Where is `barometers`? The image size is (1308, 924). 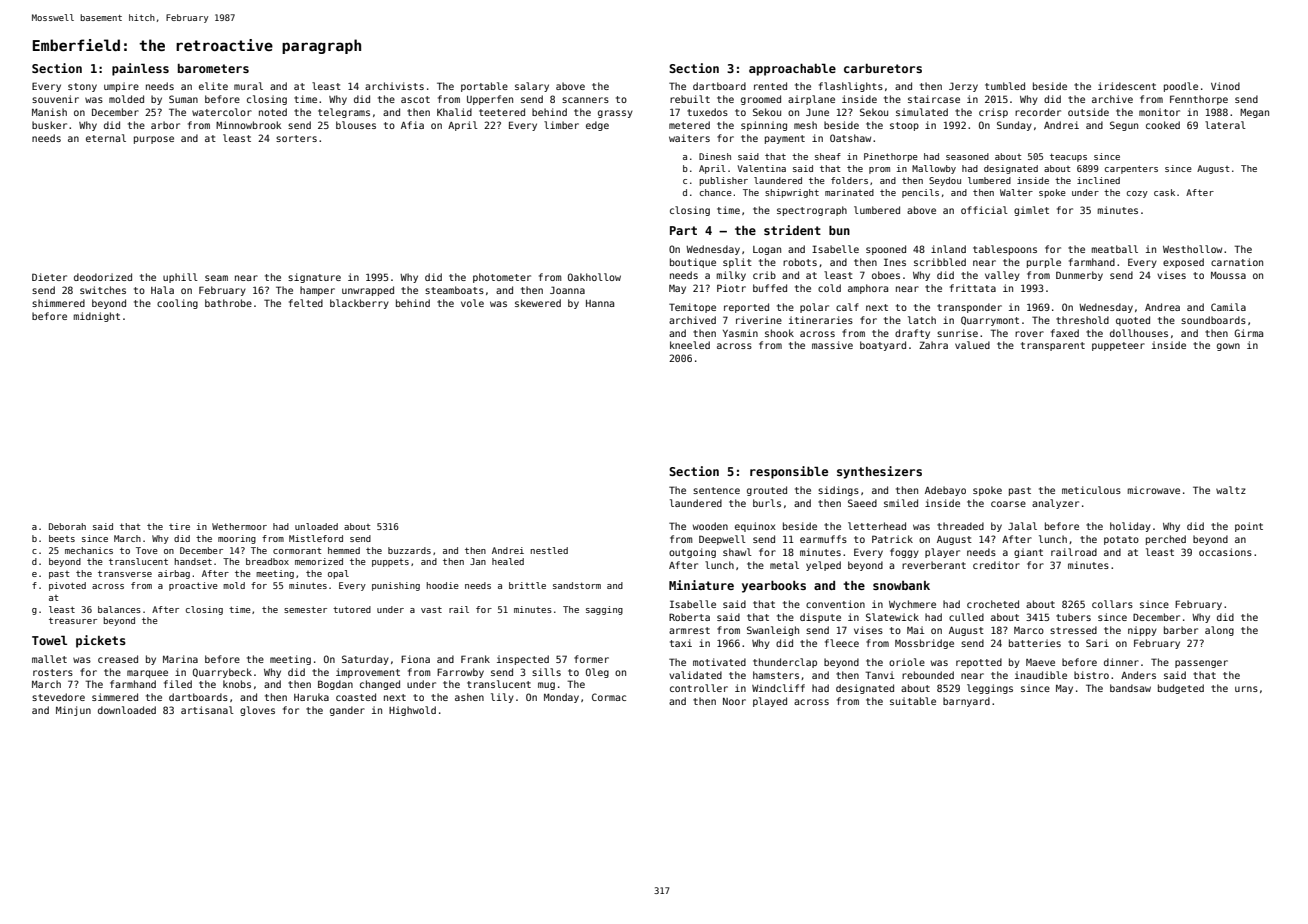 barometers is located at coordinates (213, 68).
